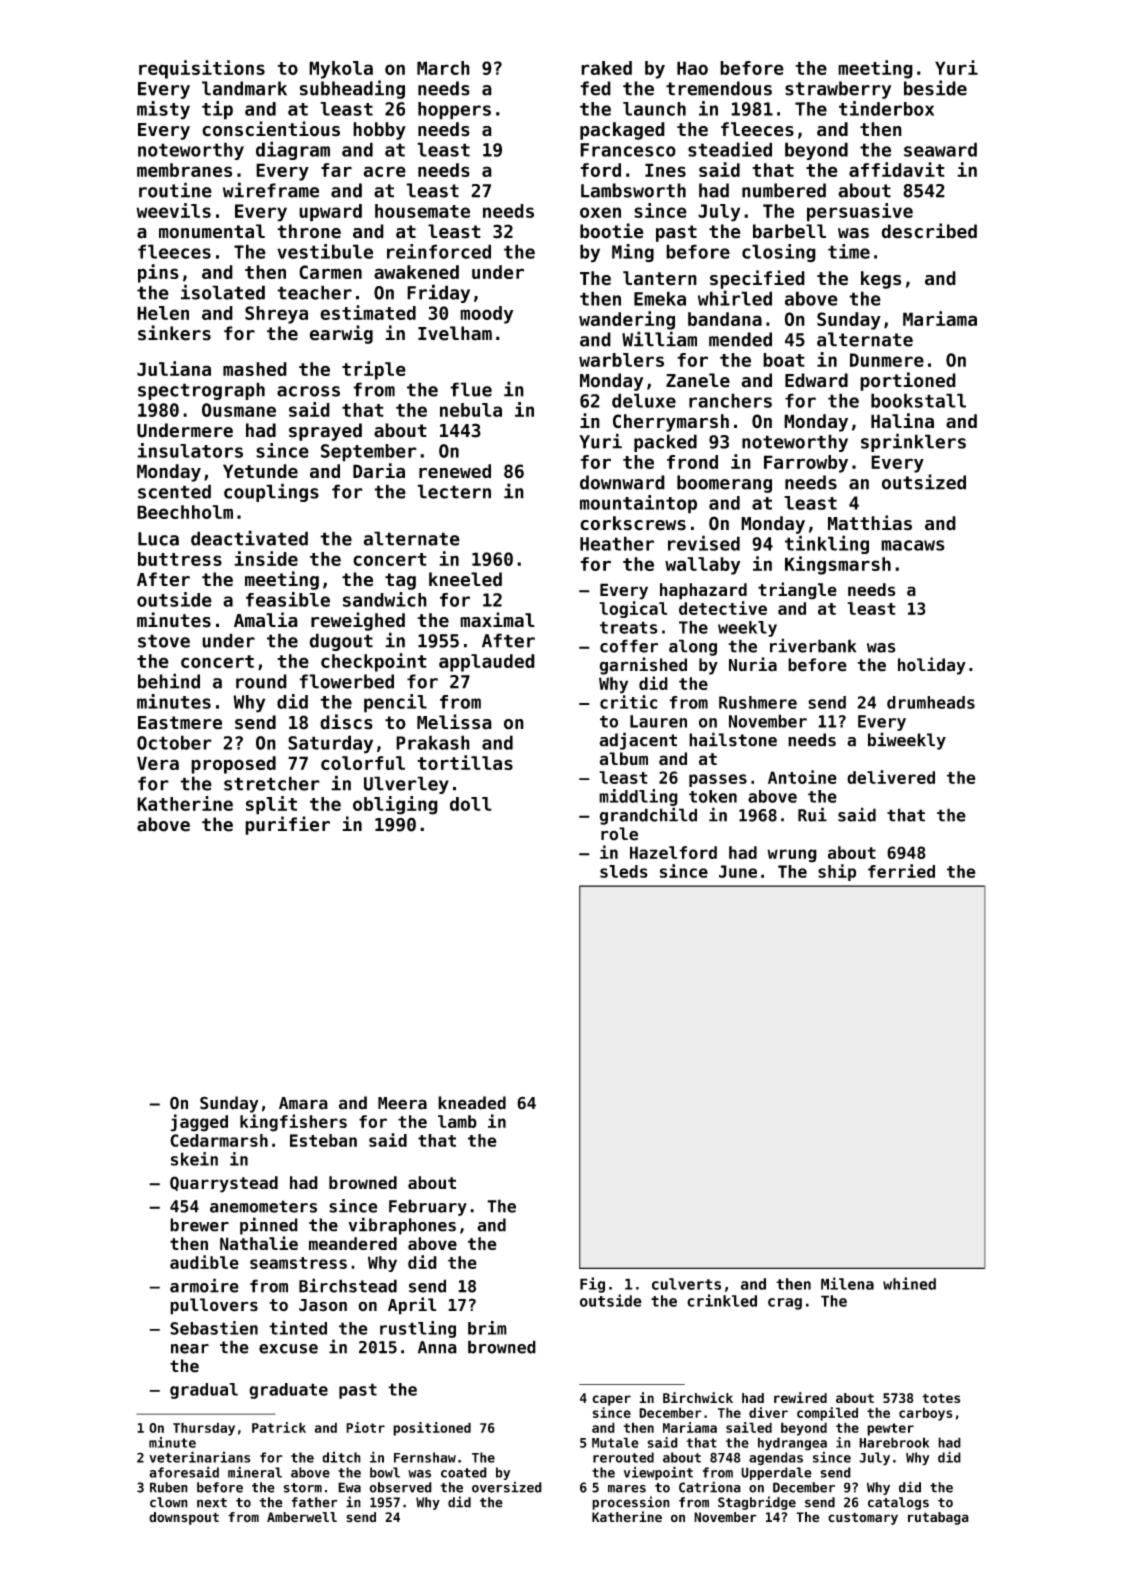 The width and height of the page is (1122, 1587). I want to click on requisitions, so click(202, 69).
